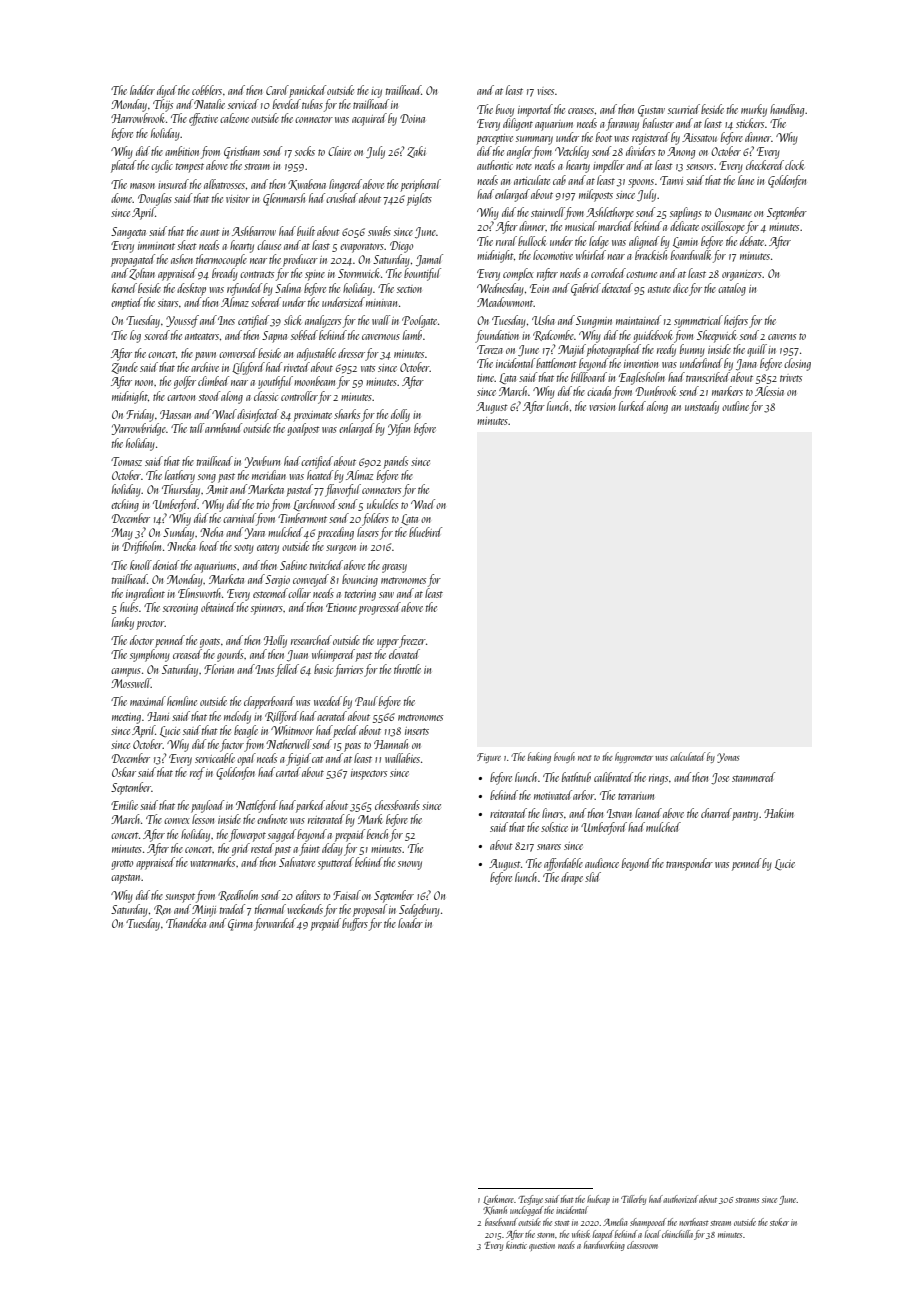 This image has width=924, height=1308. What do you see at coordinates (534, 140) in the image?
I see `summary` at bounding box center [534, 140].
